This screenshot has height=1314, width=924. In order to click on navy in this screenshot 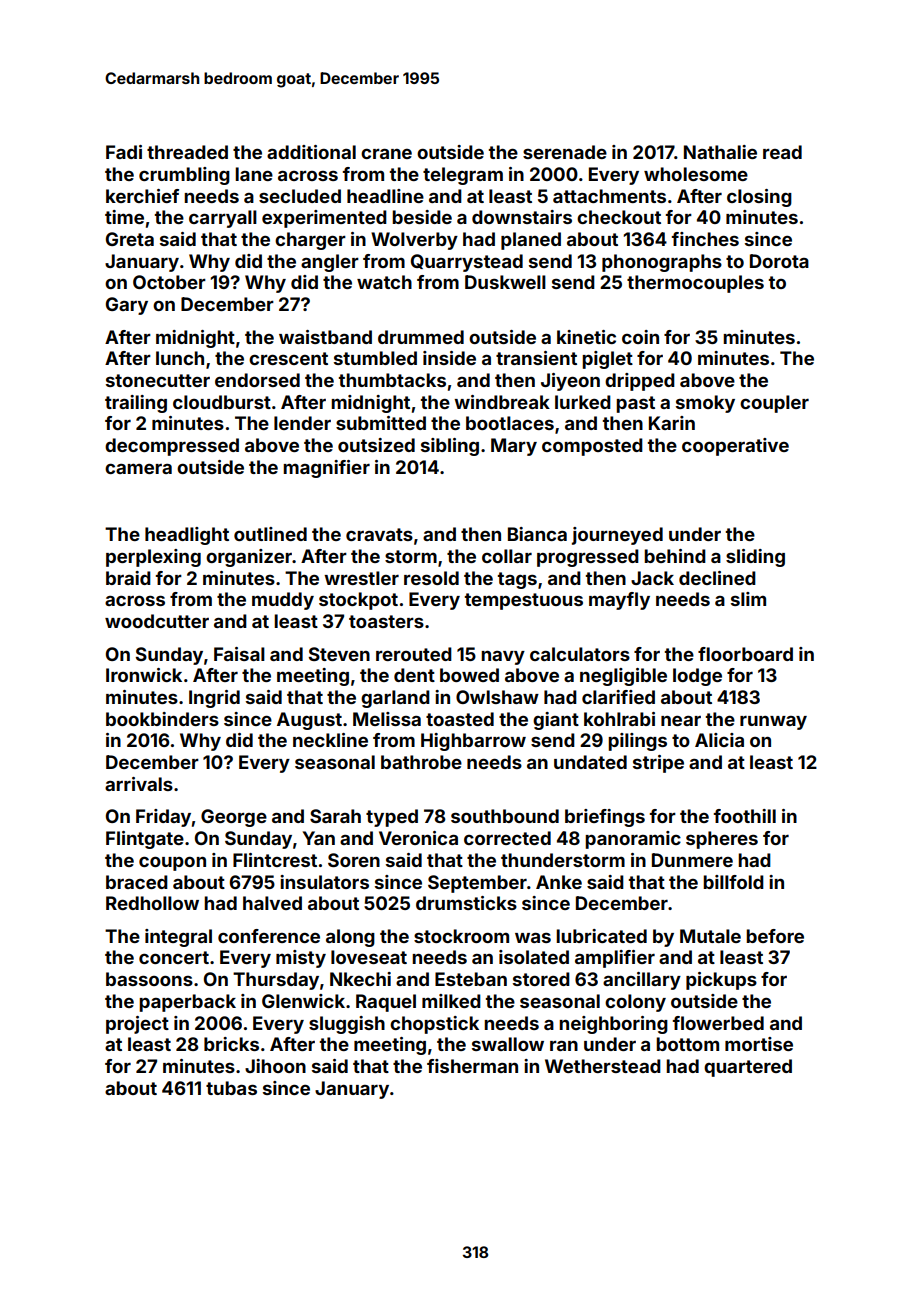, I will do `click(503, 658)`.
